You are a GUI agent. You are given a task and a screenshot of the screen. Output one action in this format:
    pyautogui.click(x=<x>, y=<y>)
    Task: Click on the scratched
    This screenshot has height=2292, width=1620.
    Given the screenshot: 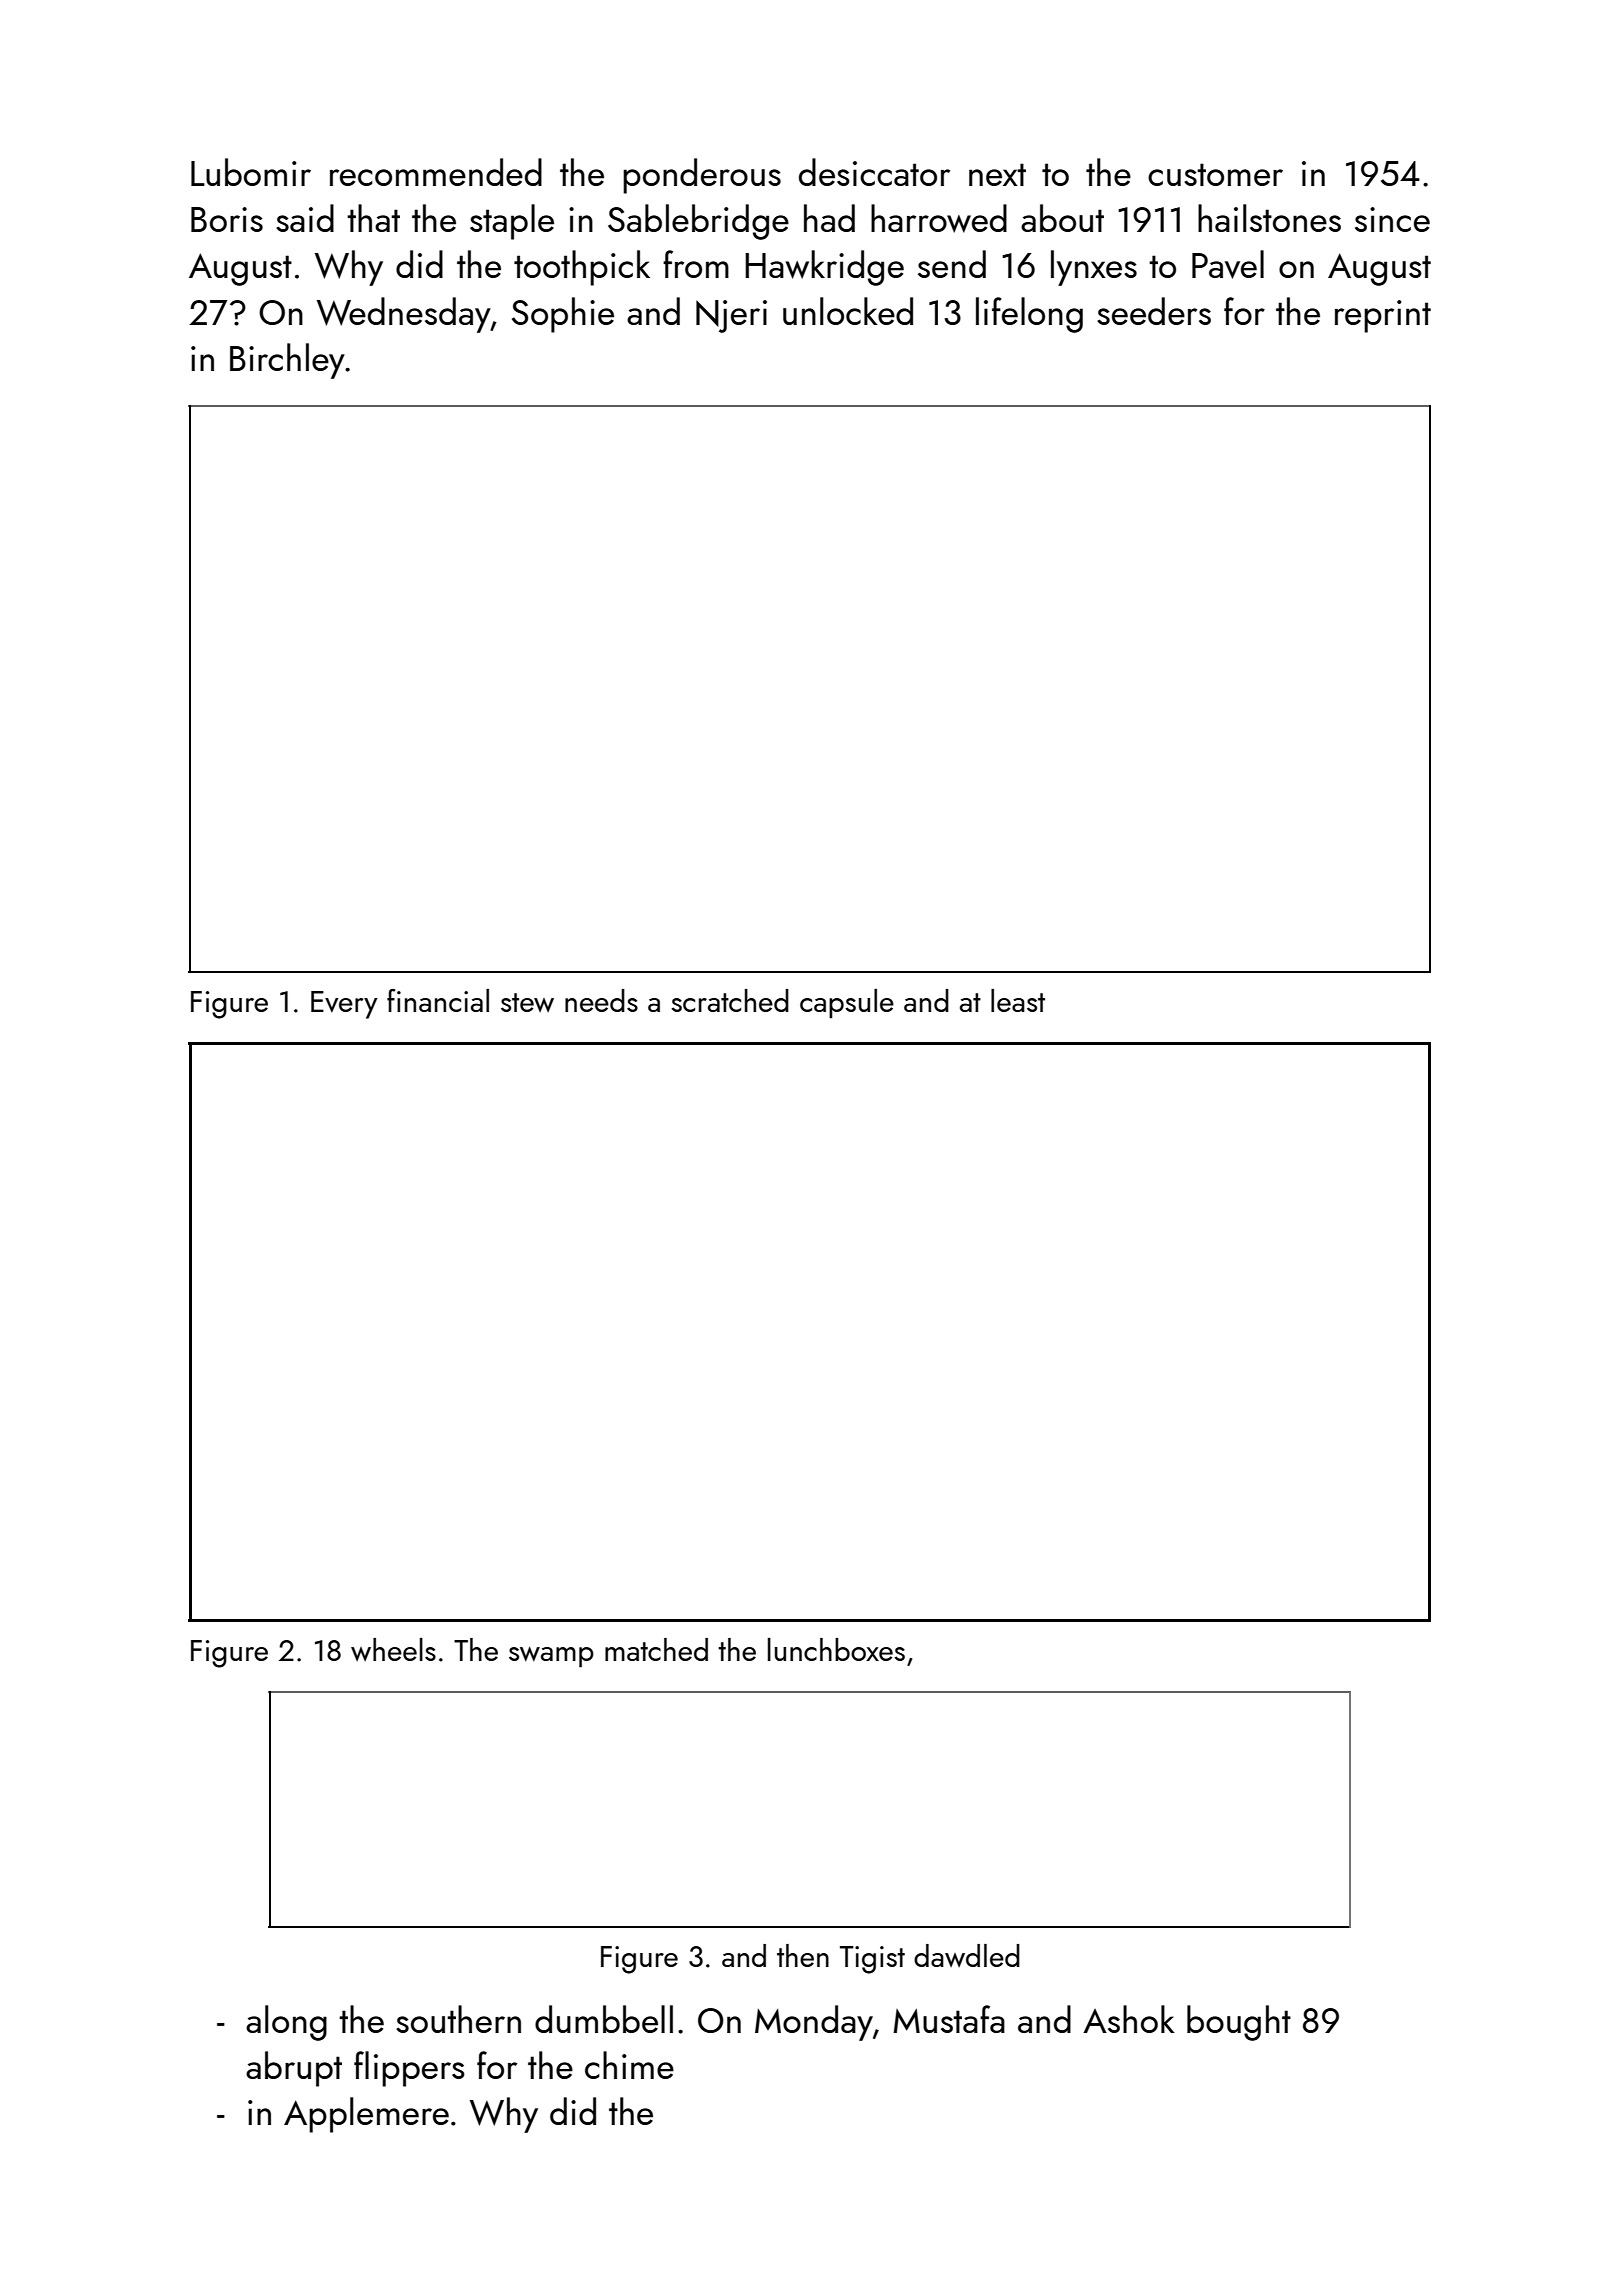 What is the action you would take?
    pyautogui.click(x=730, y=1000)
